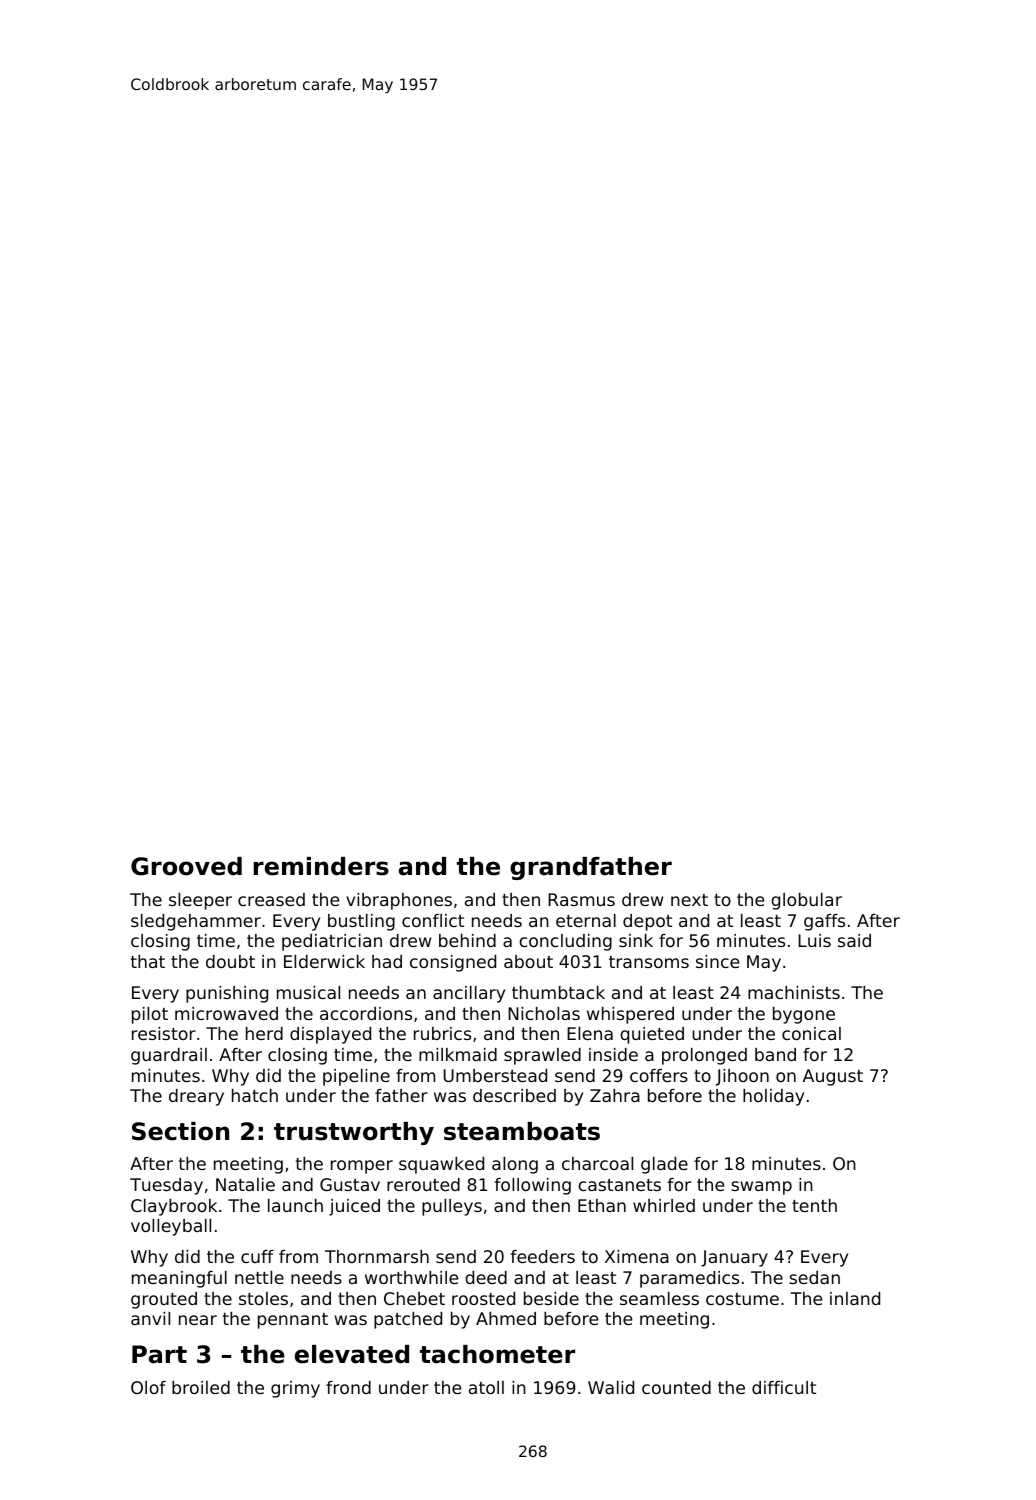 The width and height of the screenshot is (1036, 1500). I want to click on globular, so click(806, 901).
